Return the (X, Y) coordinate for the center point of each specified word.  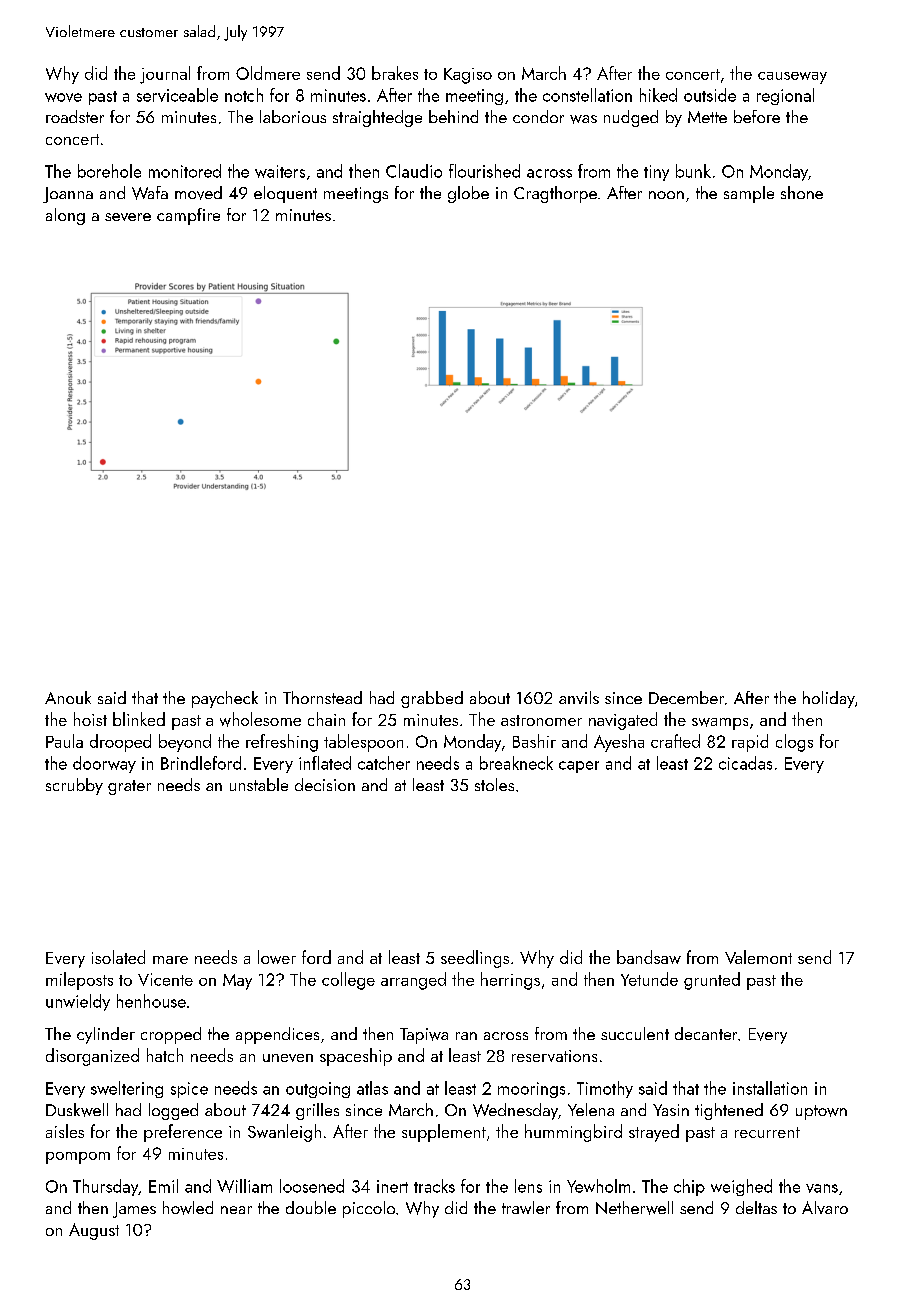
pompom (78, 1158)
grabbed (432, 699)
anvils (579, 697)
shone (802, 192)
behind (453, 116)
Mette (707, 117)
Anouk (68, 697)
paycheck (225, 699)
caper (579, 767)
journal (165, 75)
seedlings (475, 959)
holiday (829, 699)
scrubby (74, 786)
